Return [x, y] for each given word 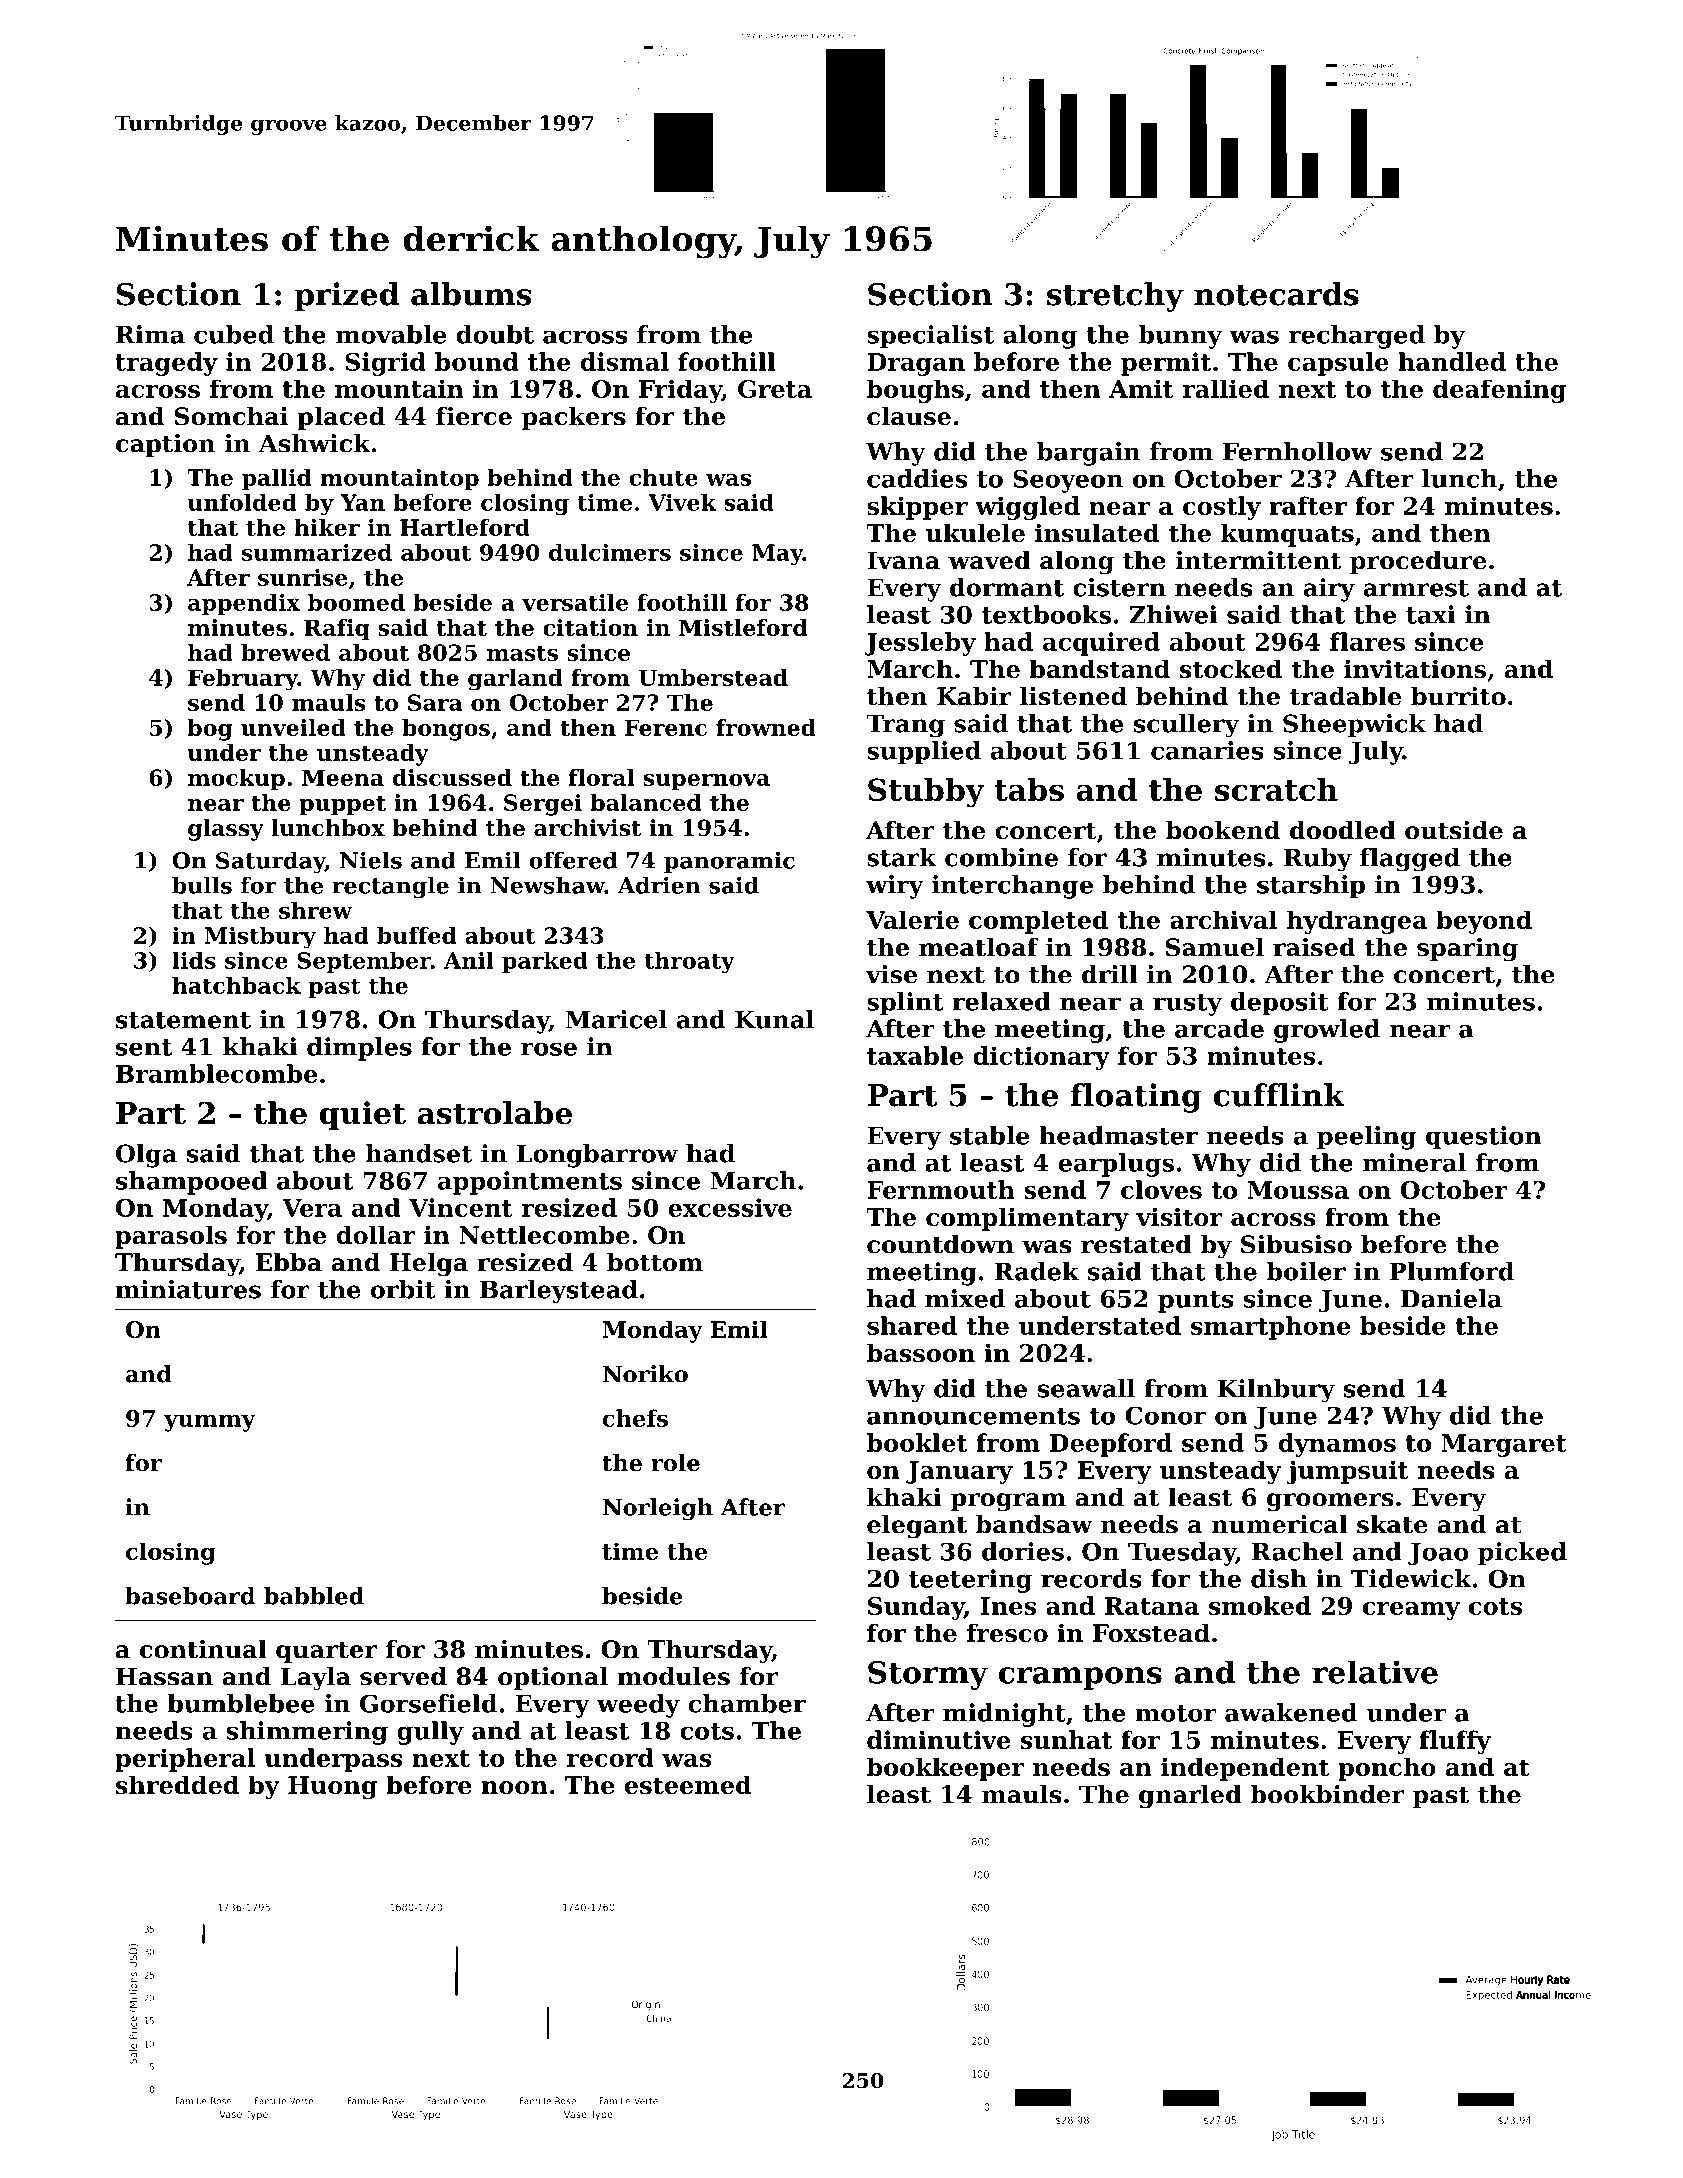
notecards [1276, 294]
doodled [1343, 830]
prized [347, 297]
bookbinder [1328, 1794]
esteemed [688, 1784]
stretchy [1115, 297]
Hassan [164, 1676]
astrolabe [494, 1113]
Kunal [774, 1019]
